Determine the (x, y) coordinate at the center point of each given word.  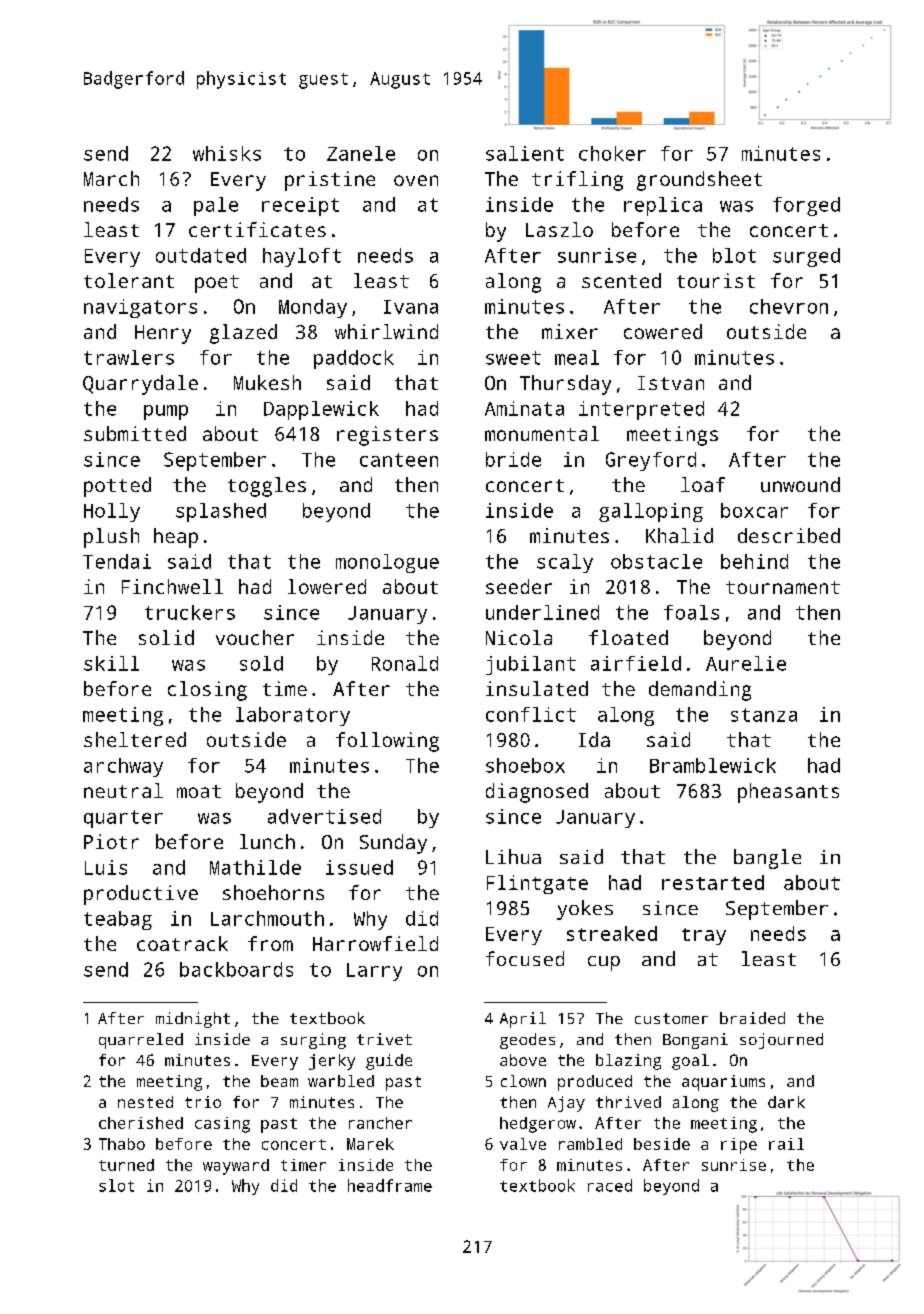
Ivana (411, 307)
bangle (767, 859)
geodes (527, 1041)
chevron (789, 306)
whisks (227, 153)
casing (222, 1125)
